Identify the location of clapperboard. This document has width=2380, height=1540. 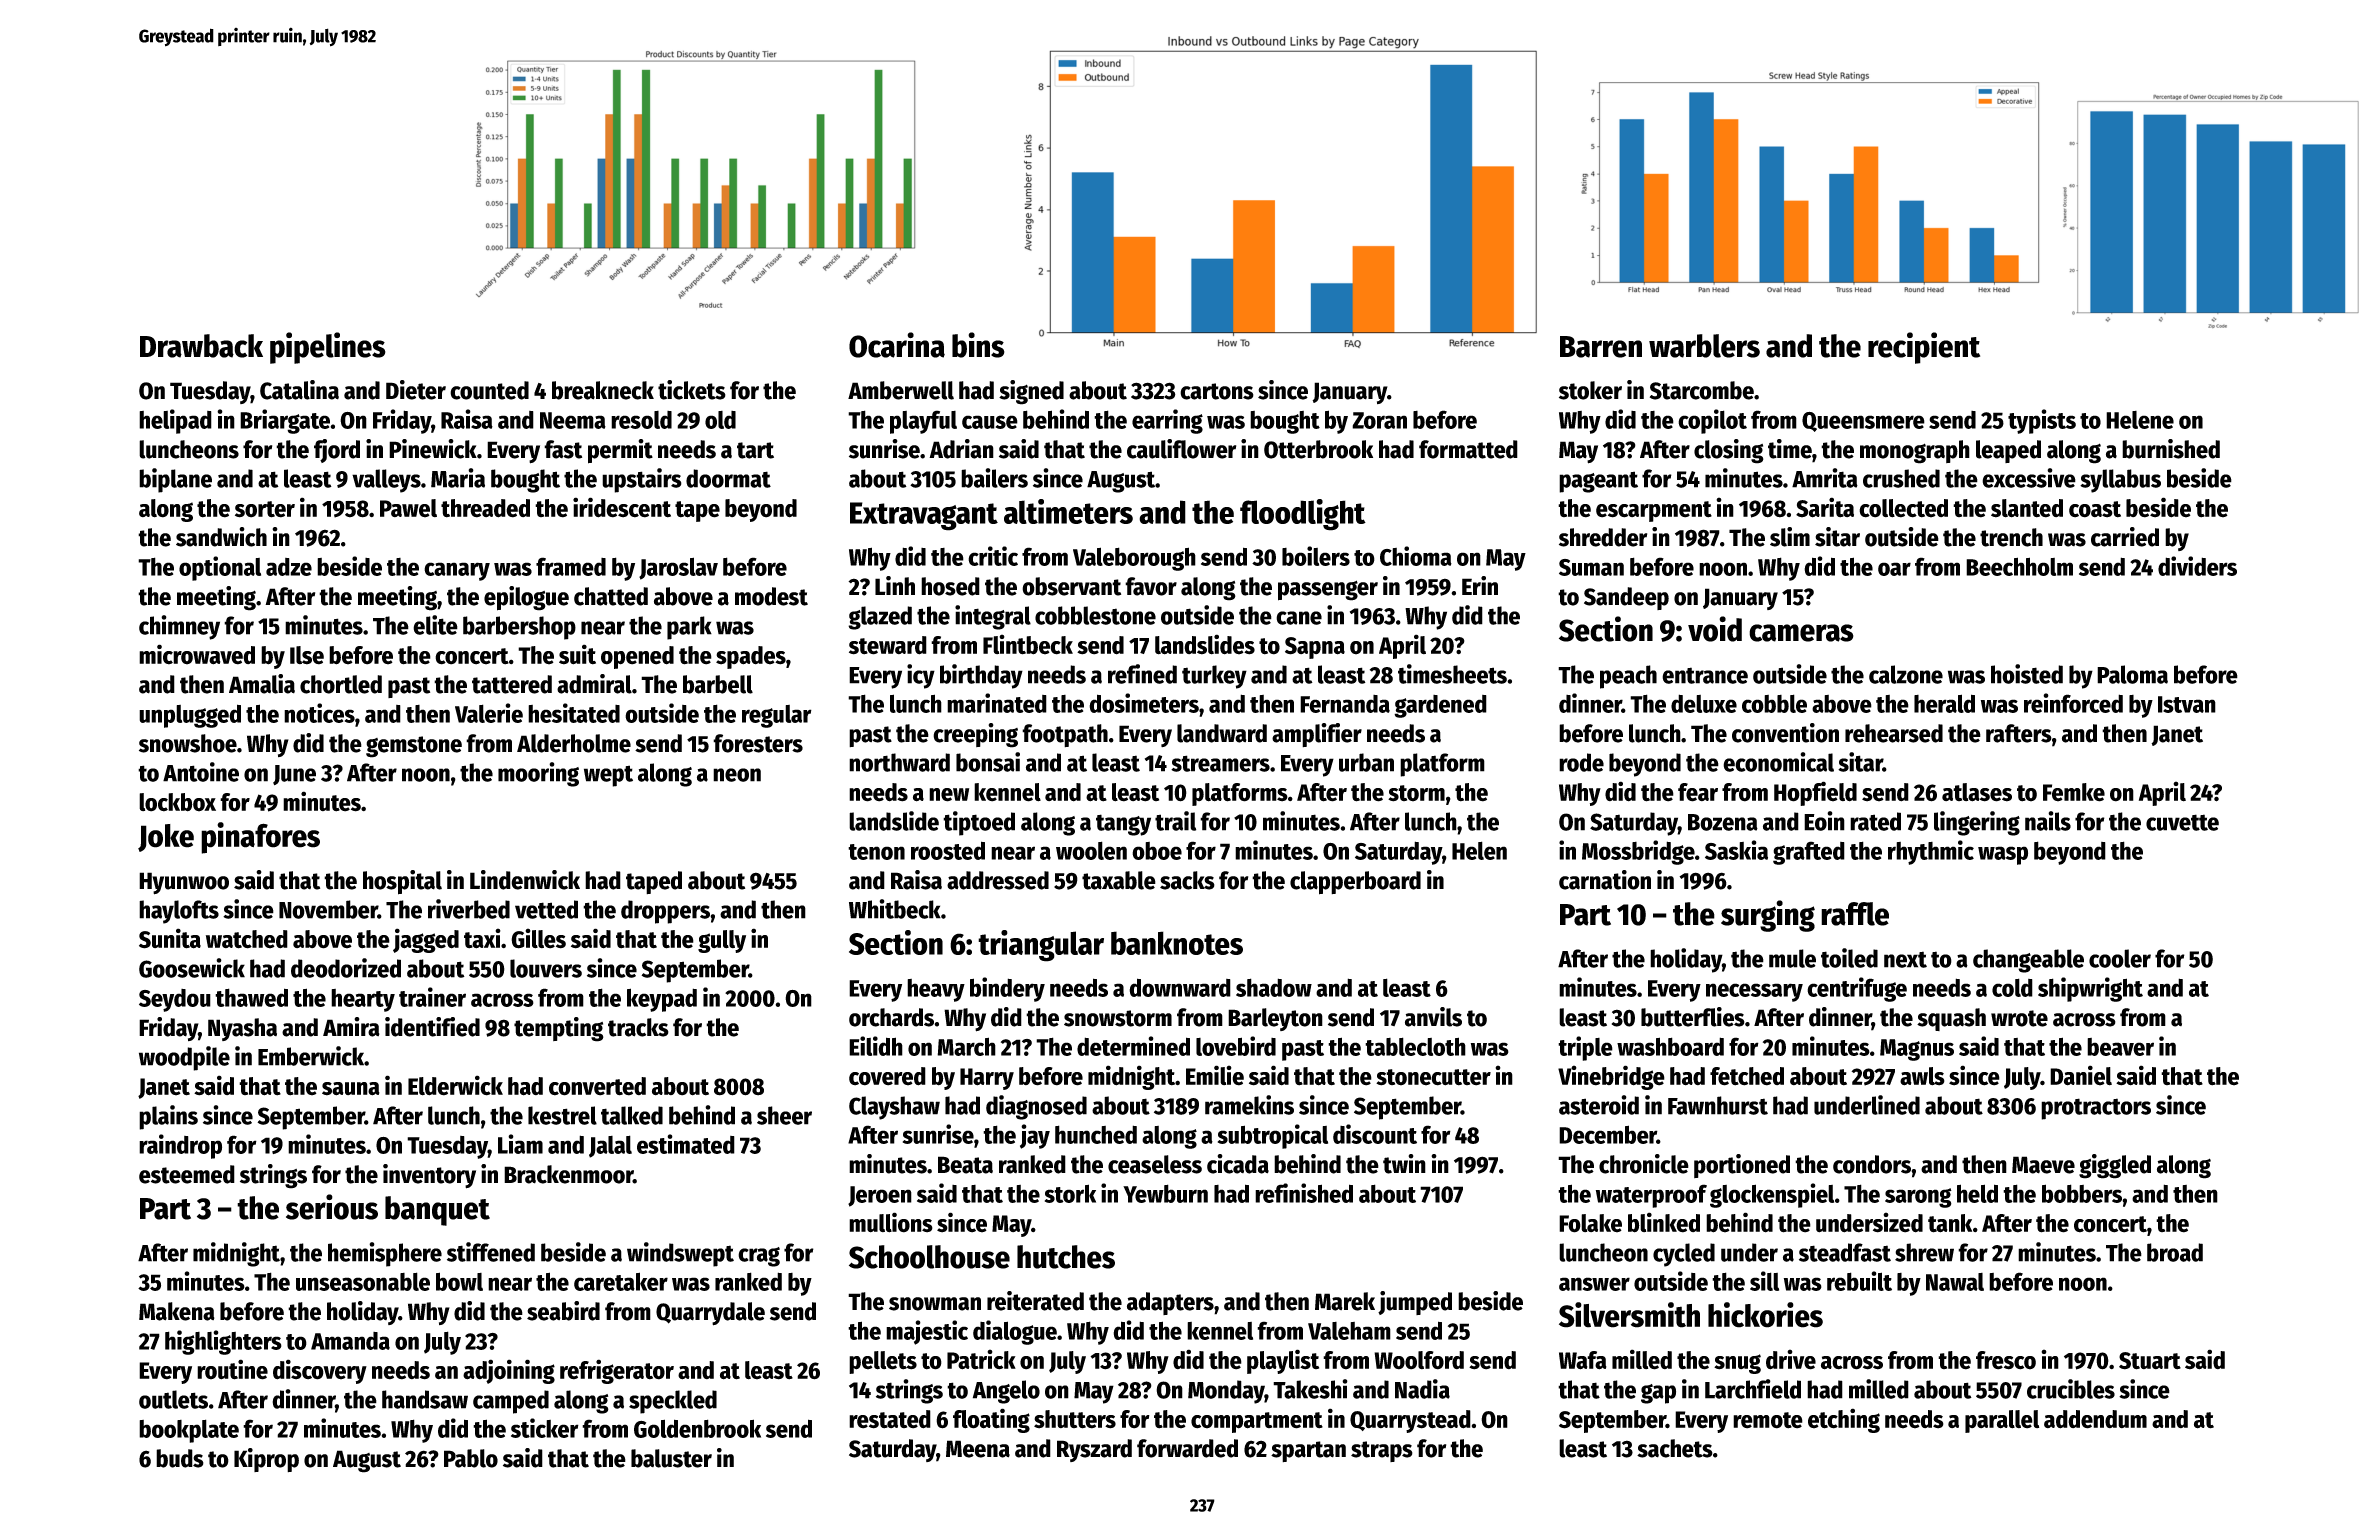
(1355, 883).
